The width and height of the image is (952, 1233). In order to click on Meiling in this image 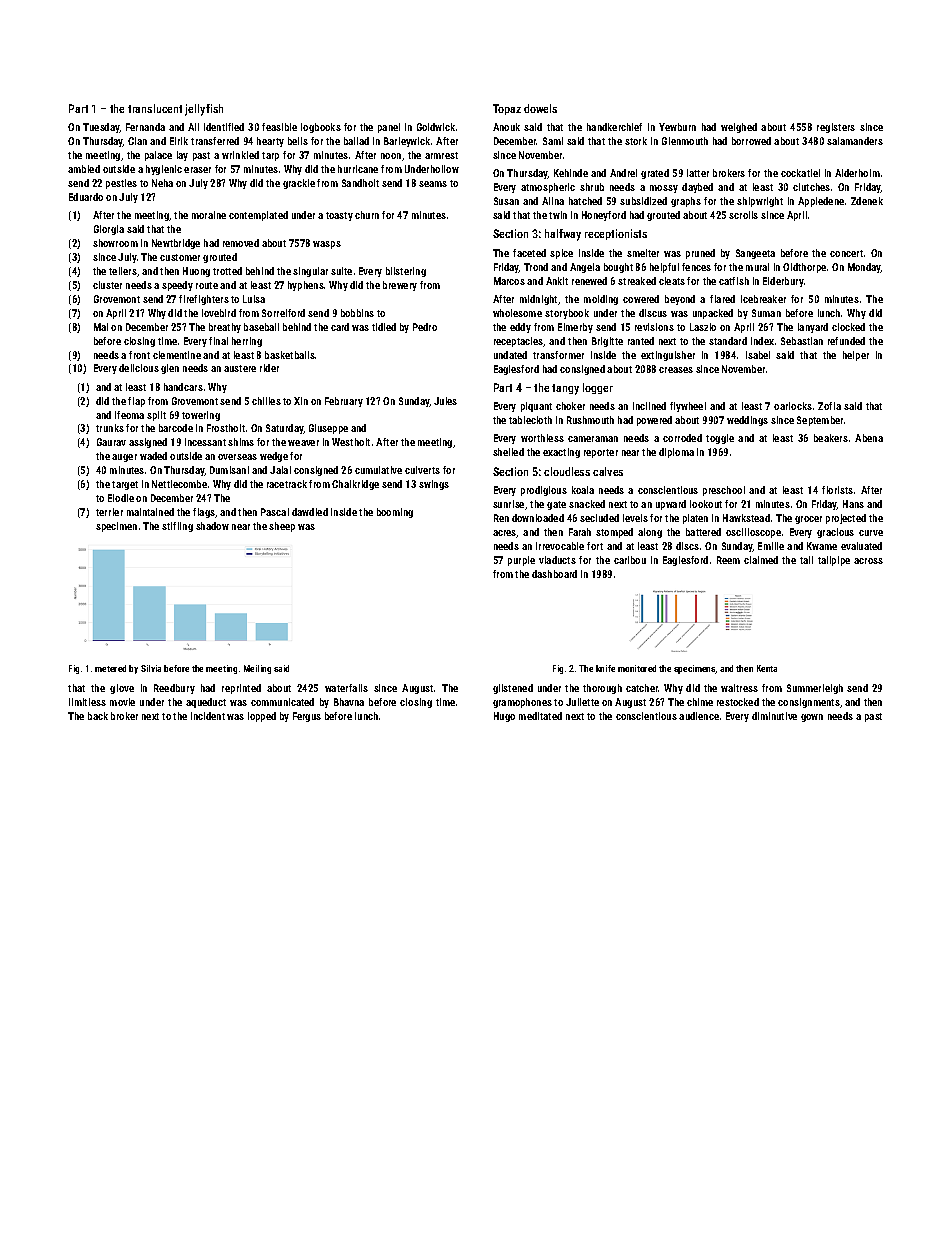, I will do `click(257, 669)`.
